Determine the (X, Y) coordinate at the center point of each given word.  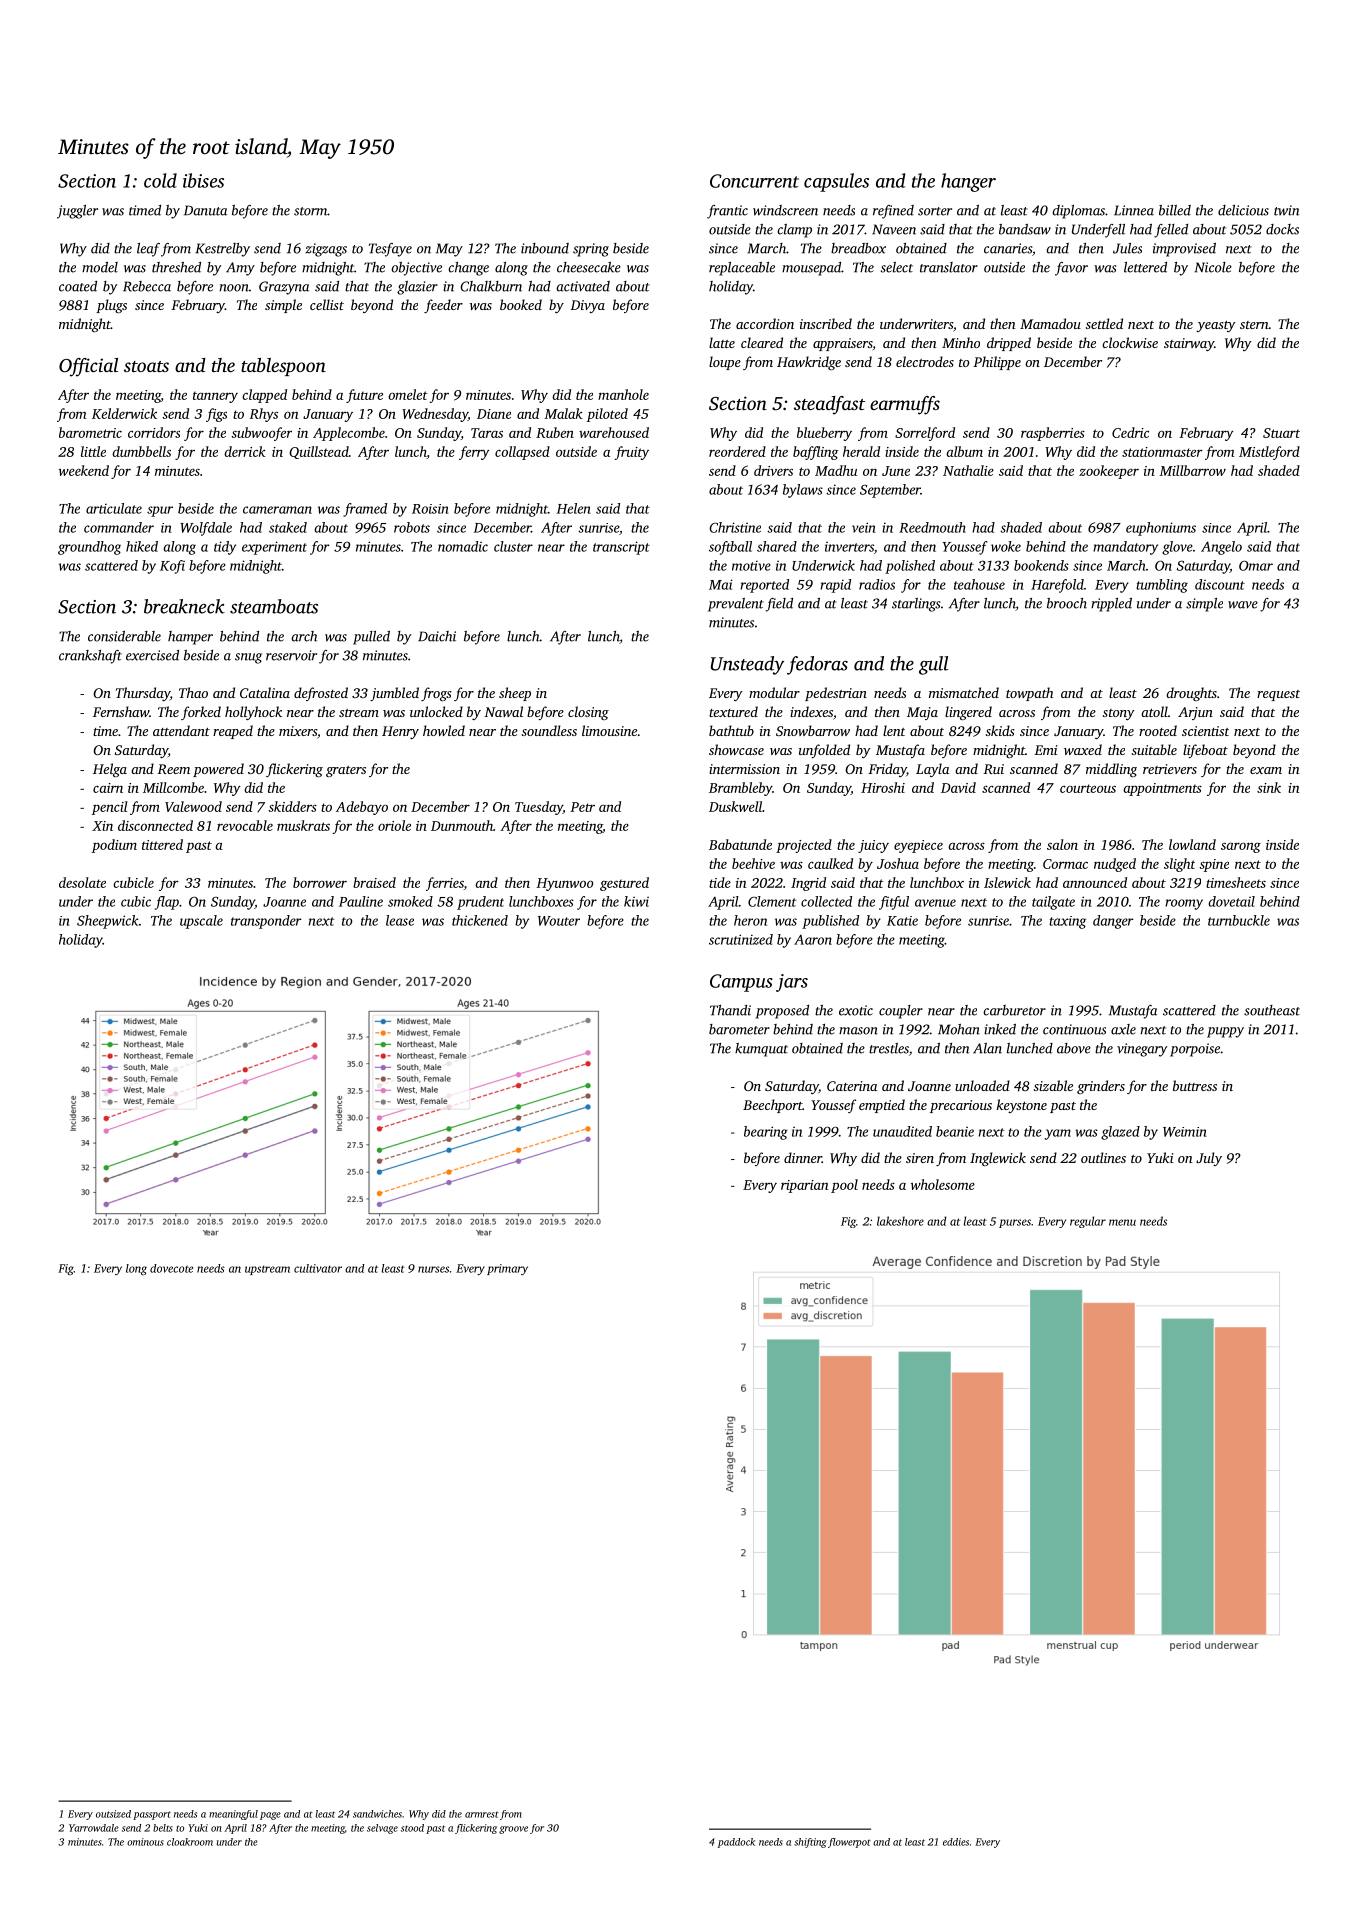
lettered (1145, 267)
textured (733, 711)
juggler (77, 212)
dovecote (171, 1268)
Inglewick (998, 1159)
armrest (482, 1815)
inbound (545, 248)
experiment (274, 548)
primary (507, 1269)
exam (1266, 770)
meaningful (233, 1815)
